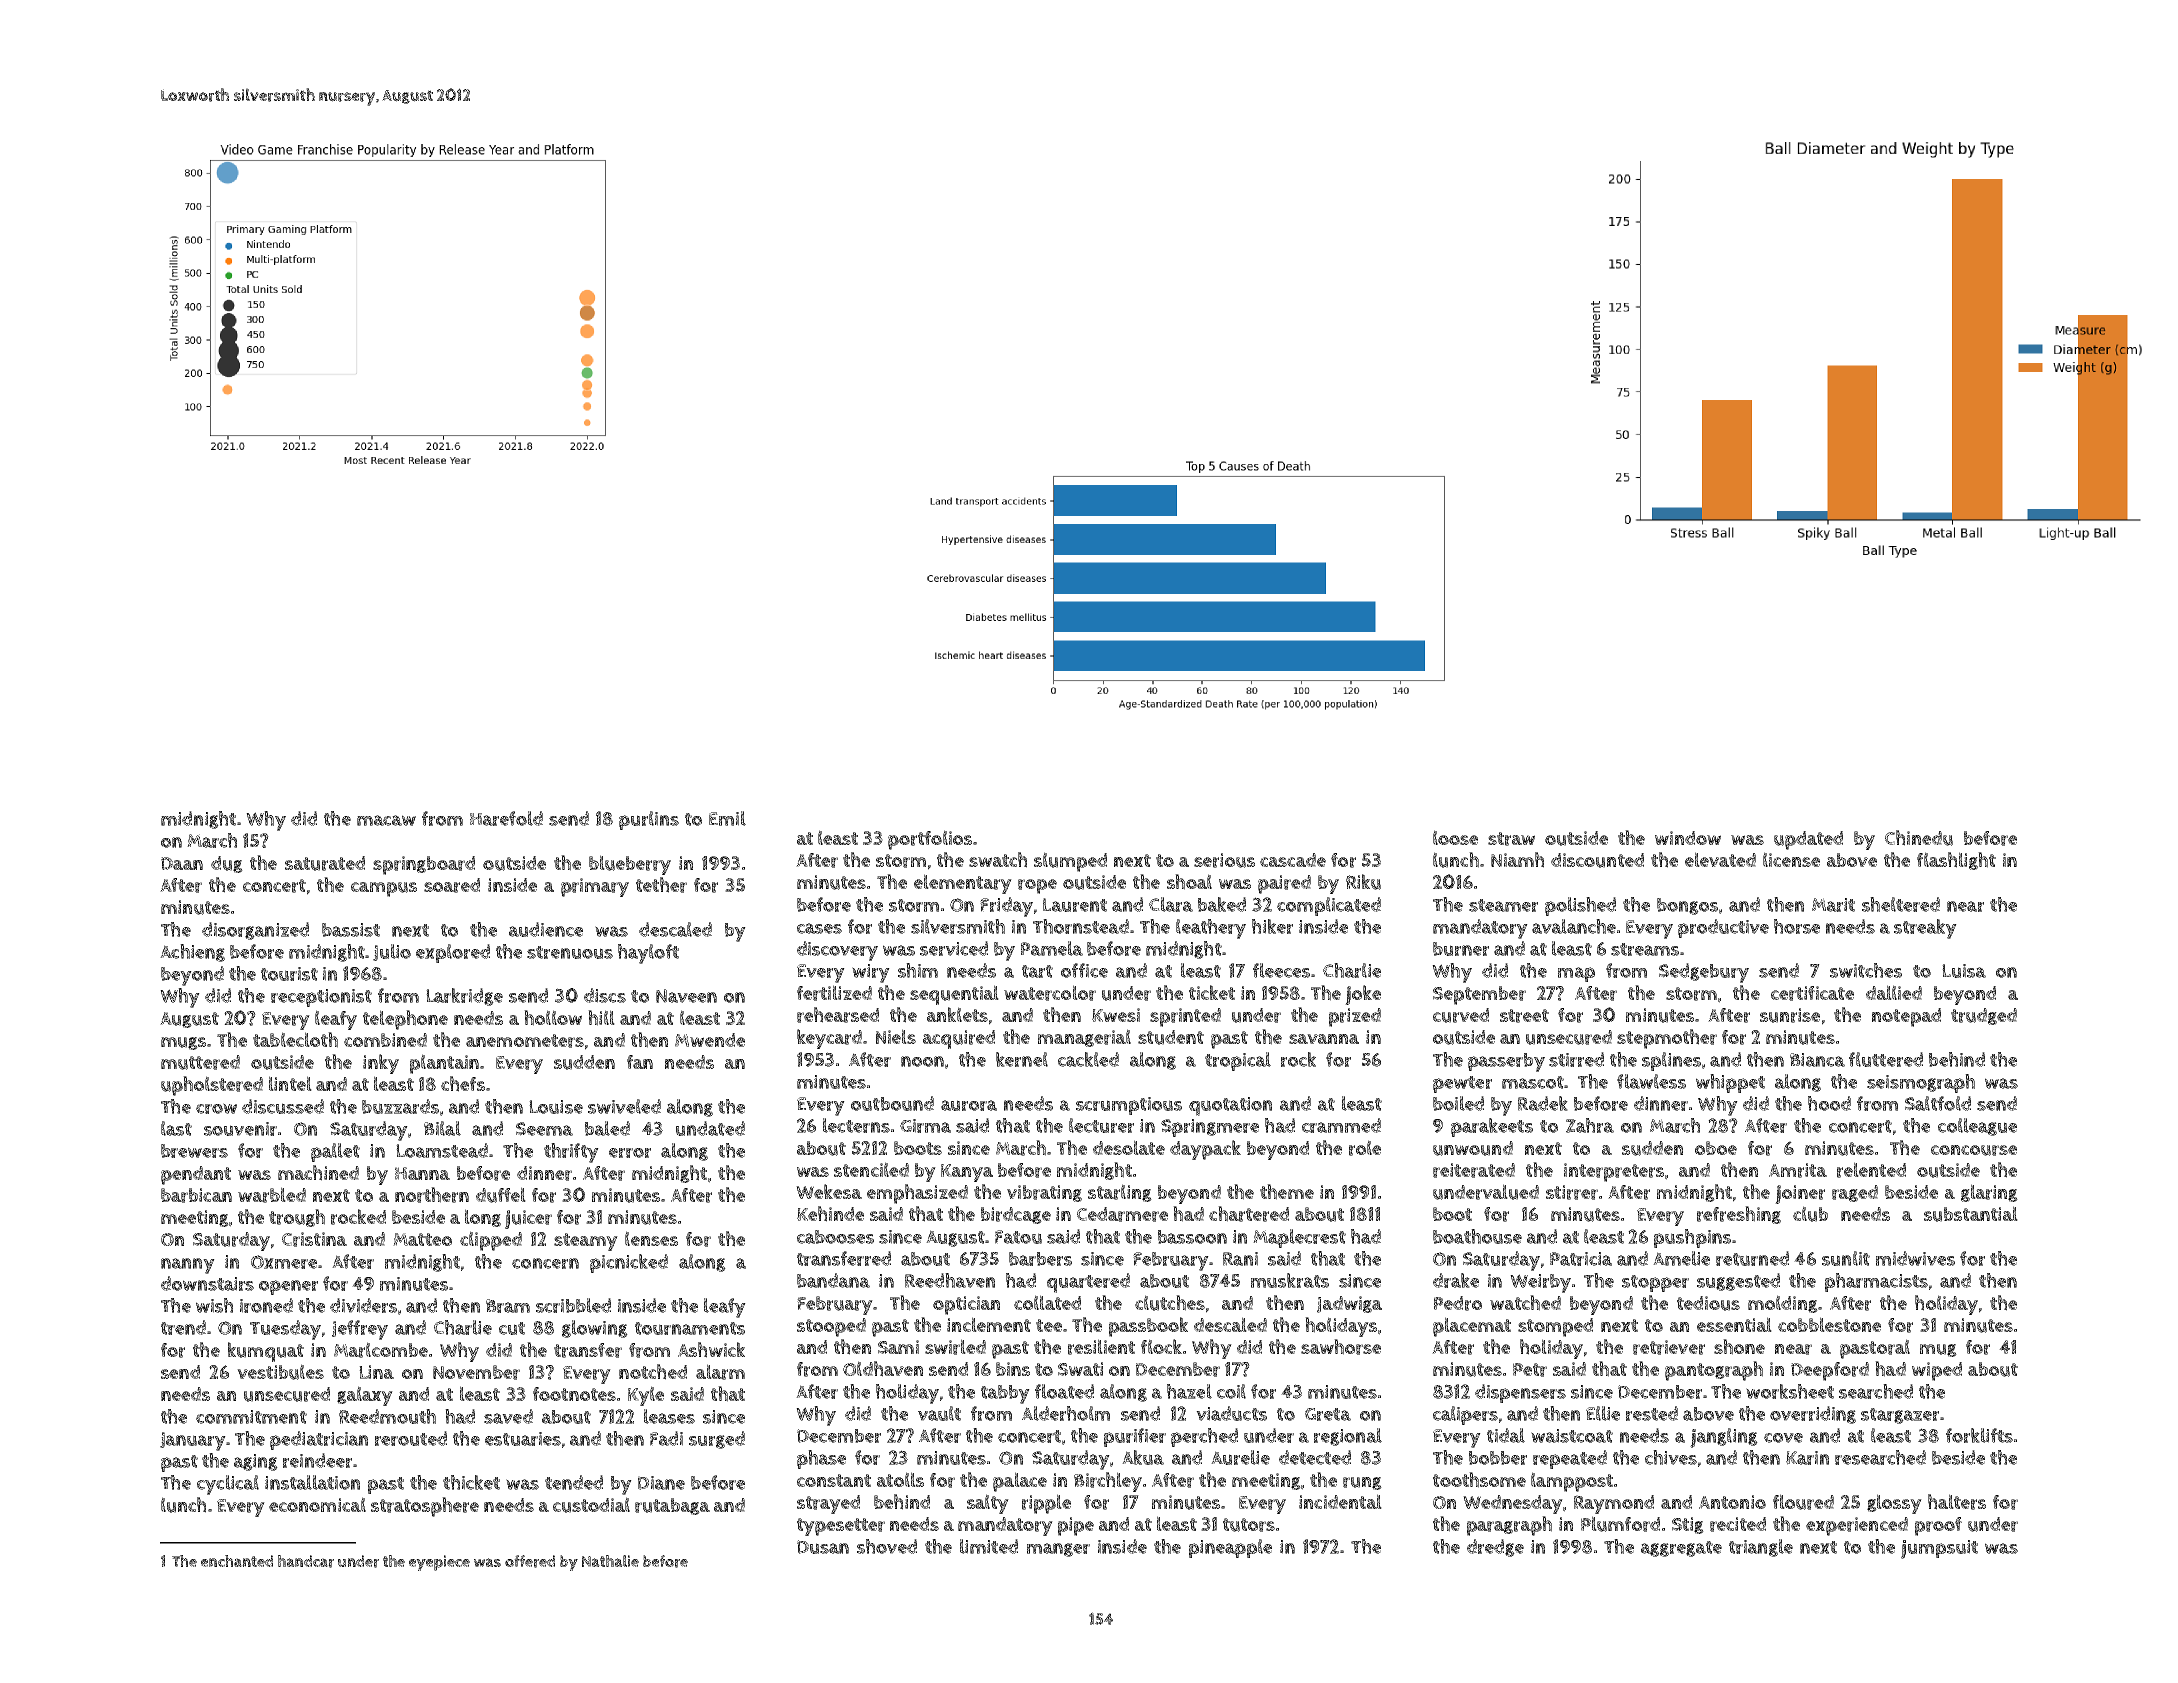  What do you see at coordinates (1287, 1192) in the image?
I see `theme` at bounding box center [1287, 1192].
